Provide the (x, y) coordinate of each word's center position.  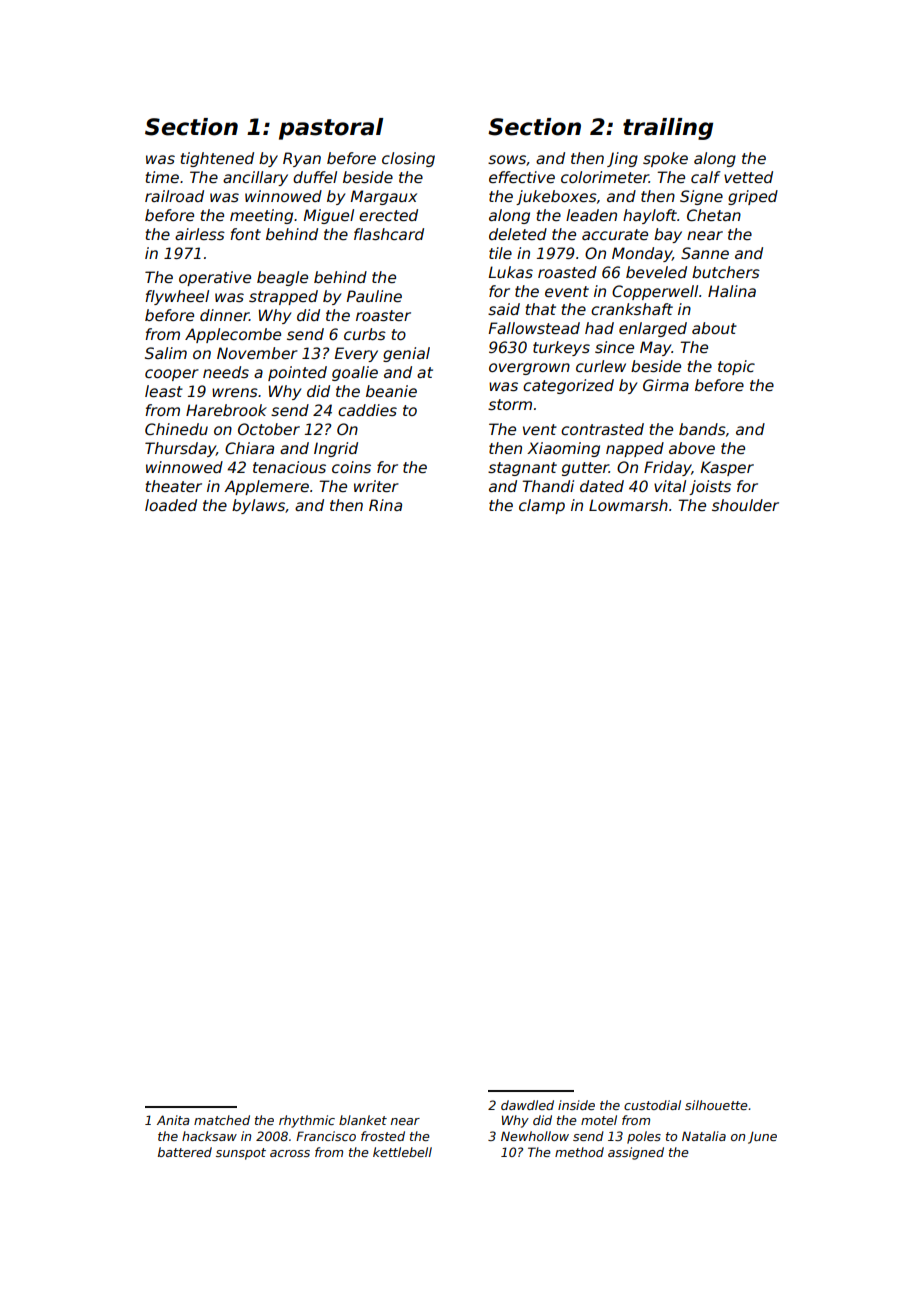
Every (356, 354)
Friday (667, 468)
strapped (283, 297)
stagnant (522, 469)
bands (702, 429)
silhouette (716, 1105)
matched (222, 1120)
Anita (173, 1120)
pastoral (331, 129)
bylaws (258, 506)
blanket (363, 1120)
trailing (668, 129)
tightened (217, 159)
